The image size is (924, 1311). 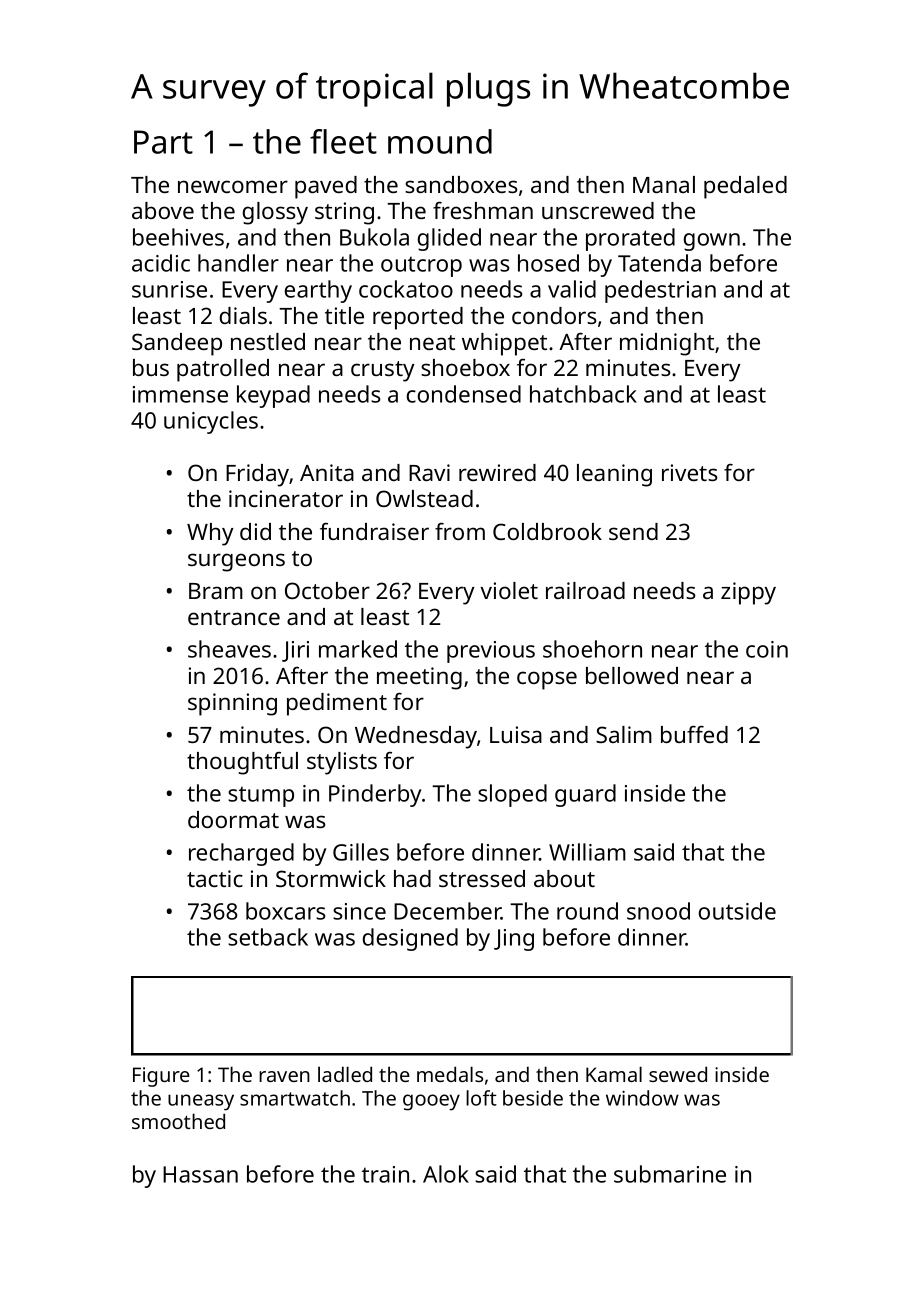 I want to click on whippet, so click(x=504, y=344).
